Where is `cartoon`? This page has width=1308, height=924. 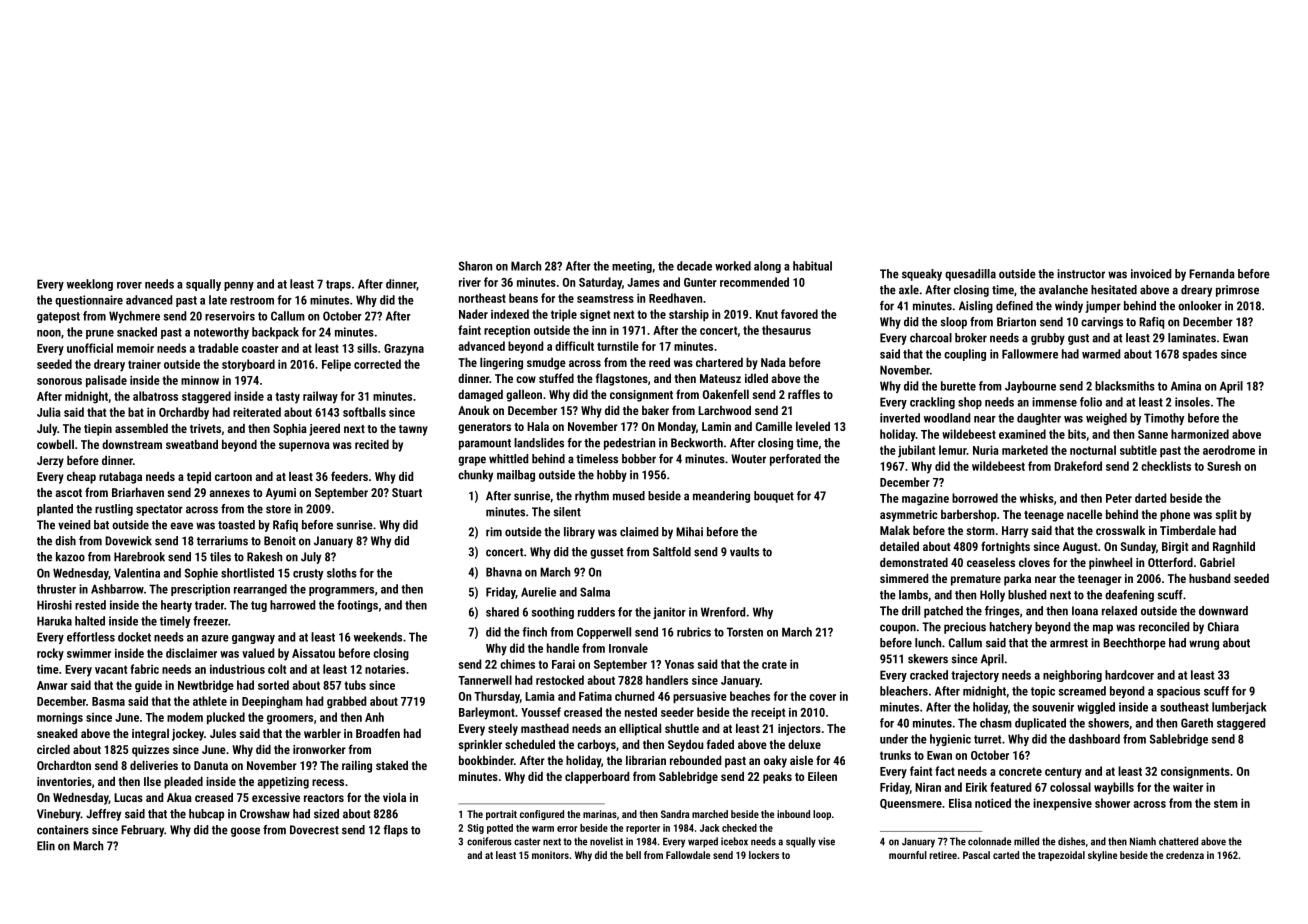
cartoon is located at coordinates (233, 477).
